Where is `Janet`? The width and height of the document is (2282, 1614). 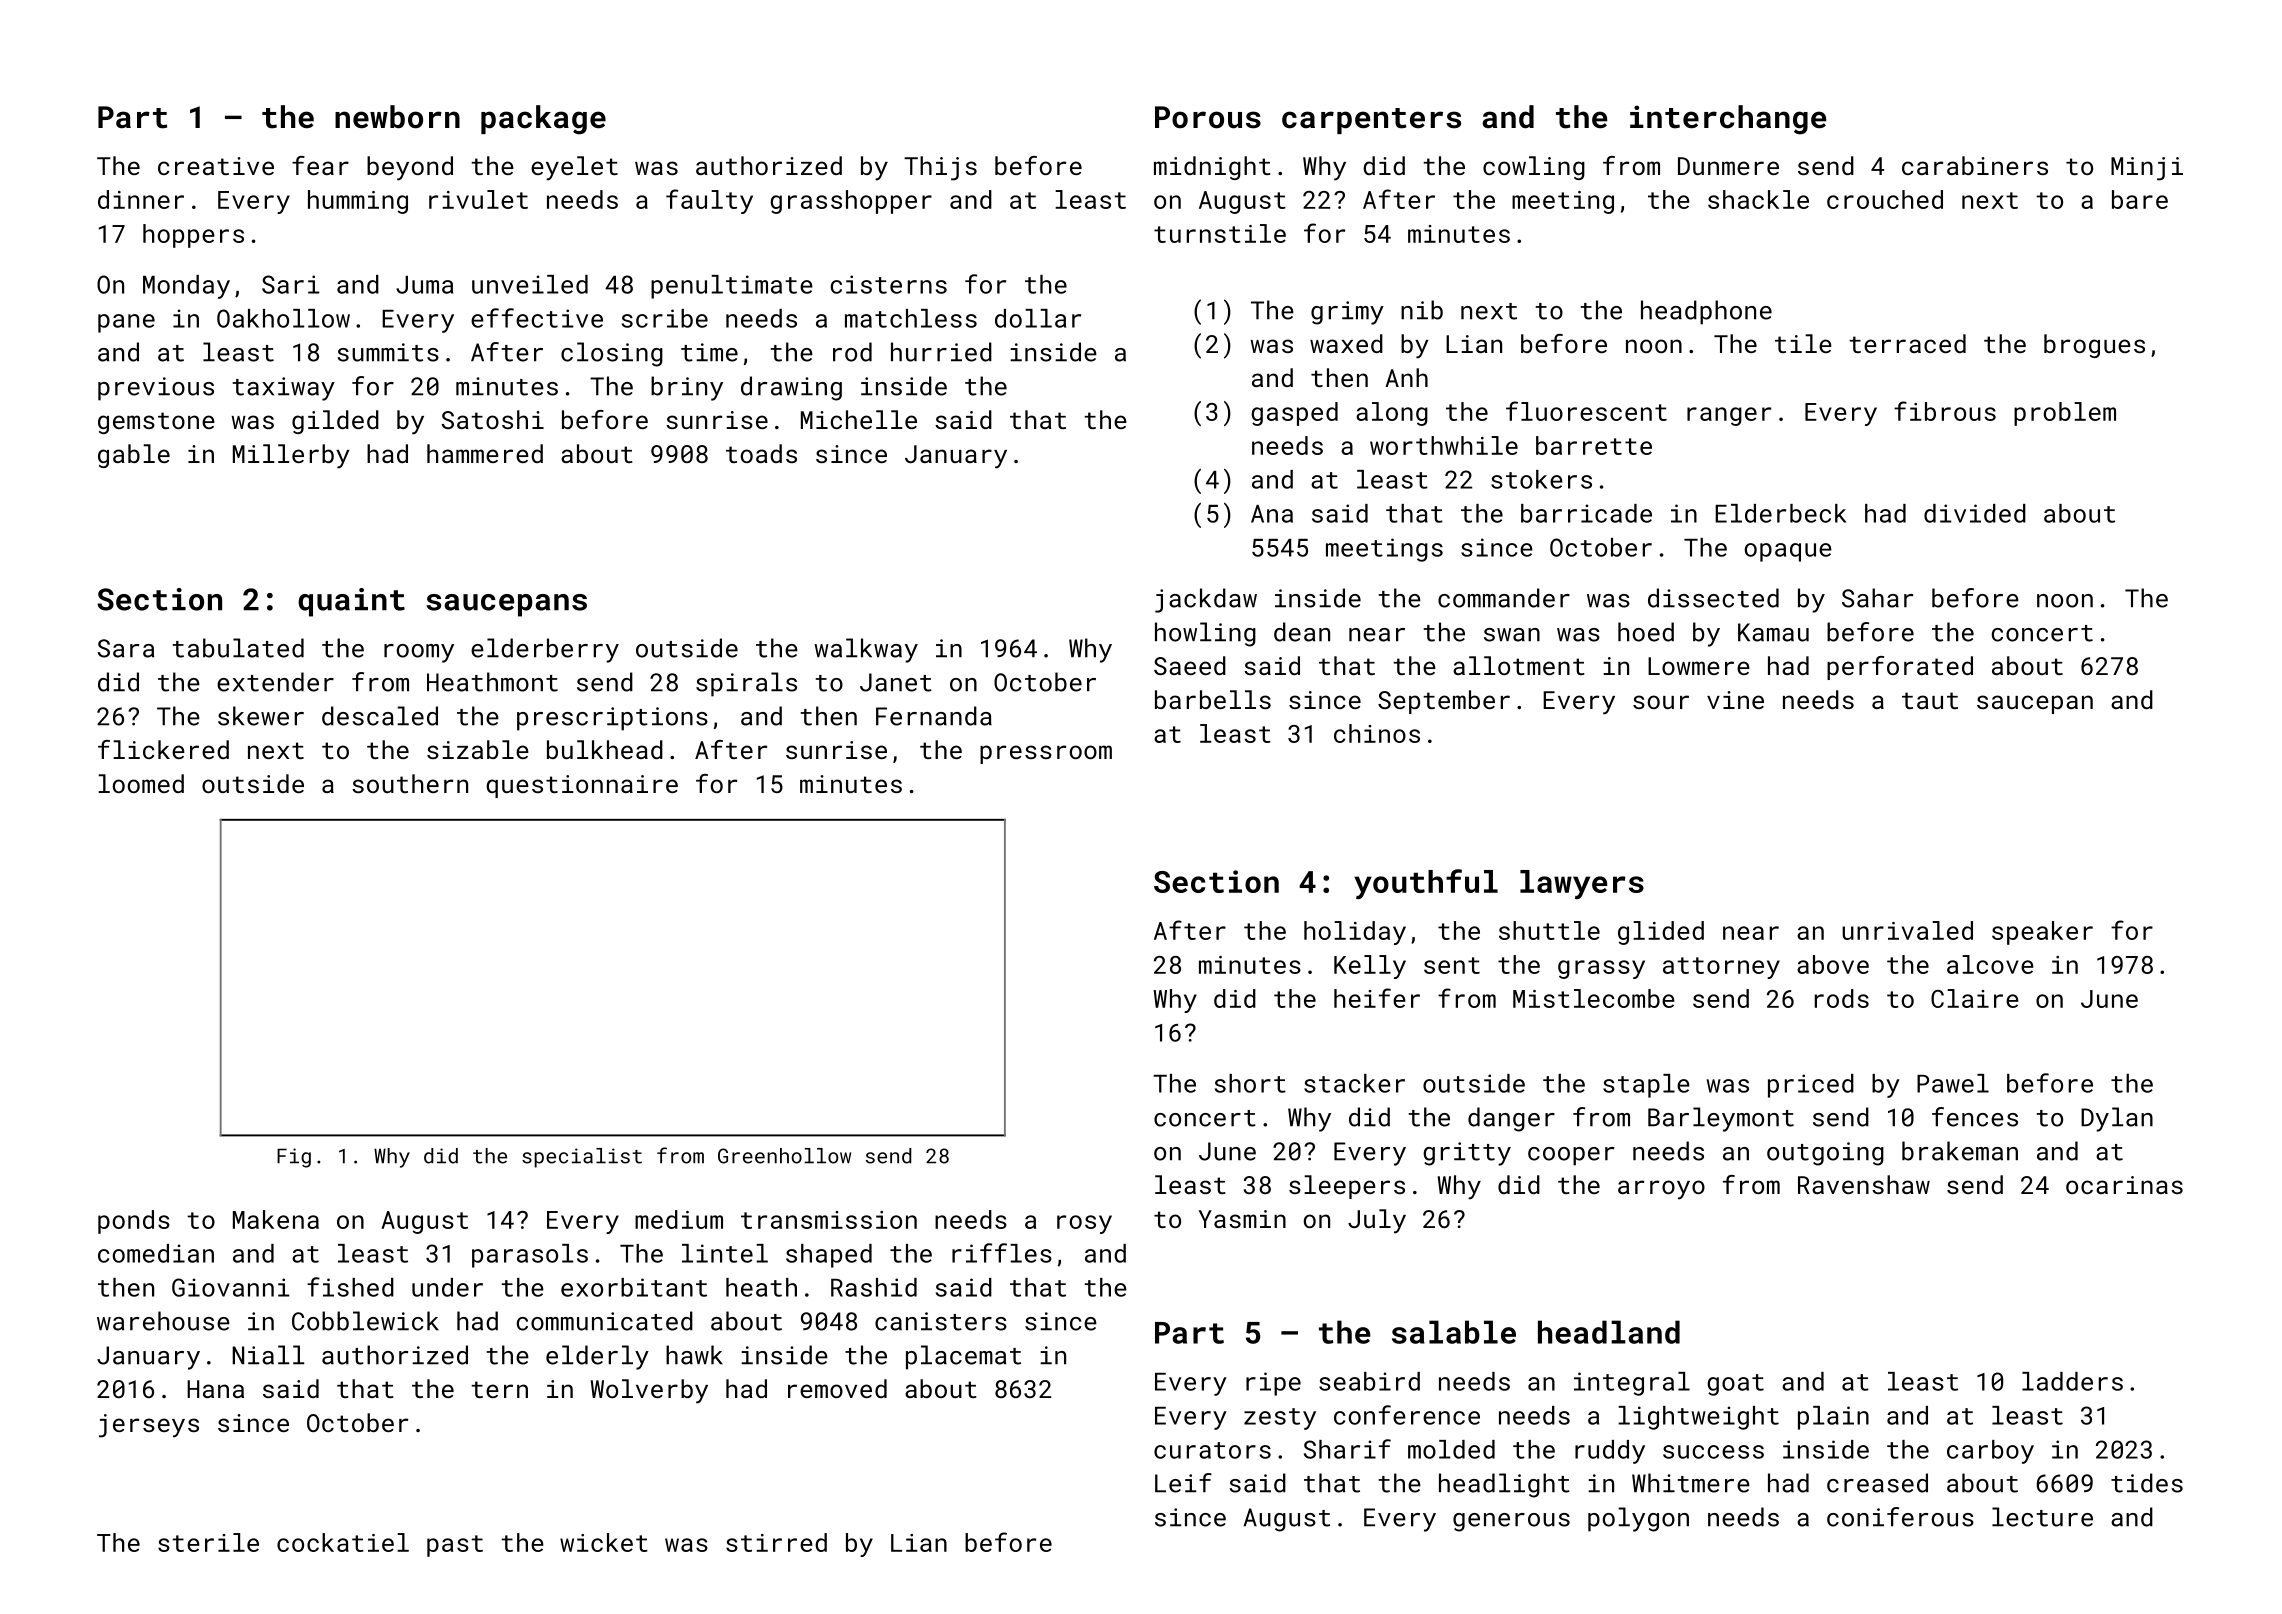 Janet is located at coordinates (896, 682).
